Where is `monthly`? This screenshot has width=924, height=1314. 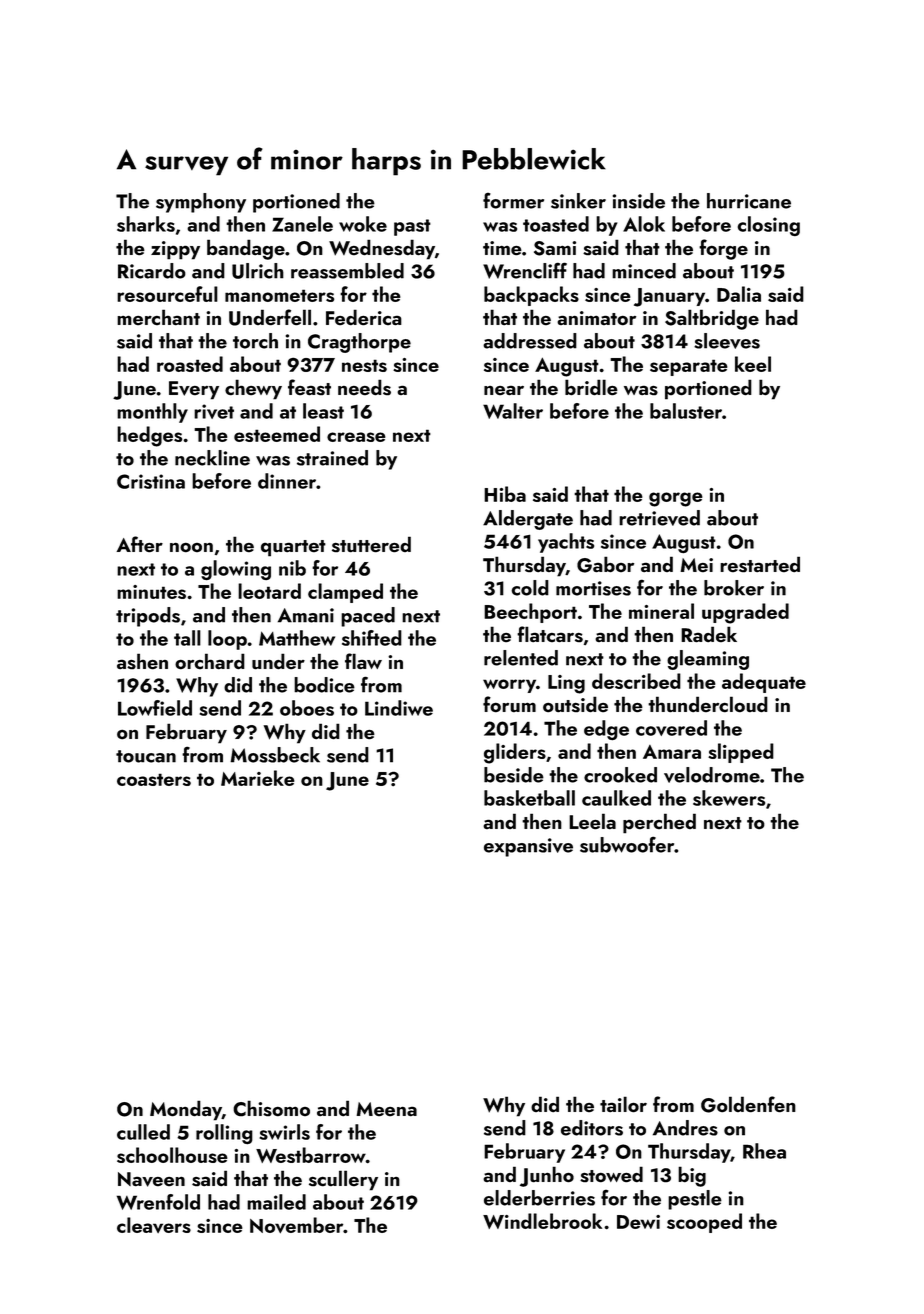
monthly is located at coordinates (152, 413).
